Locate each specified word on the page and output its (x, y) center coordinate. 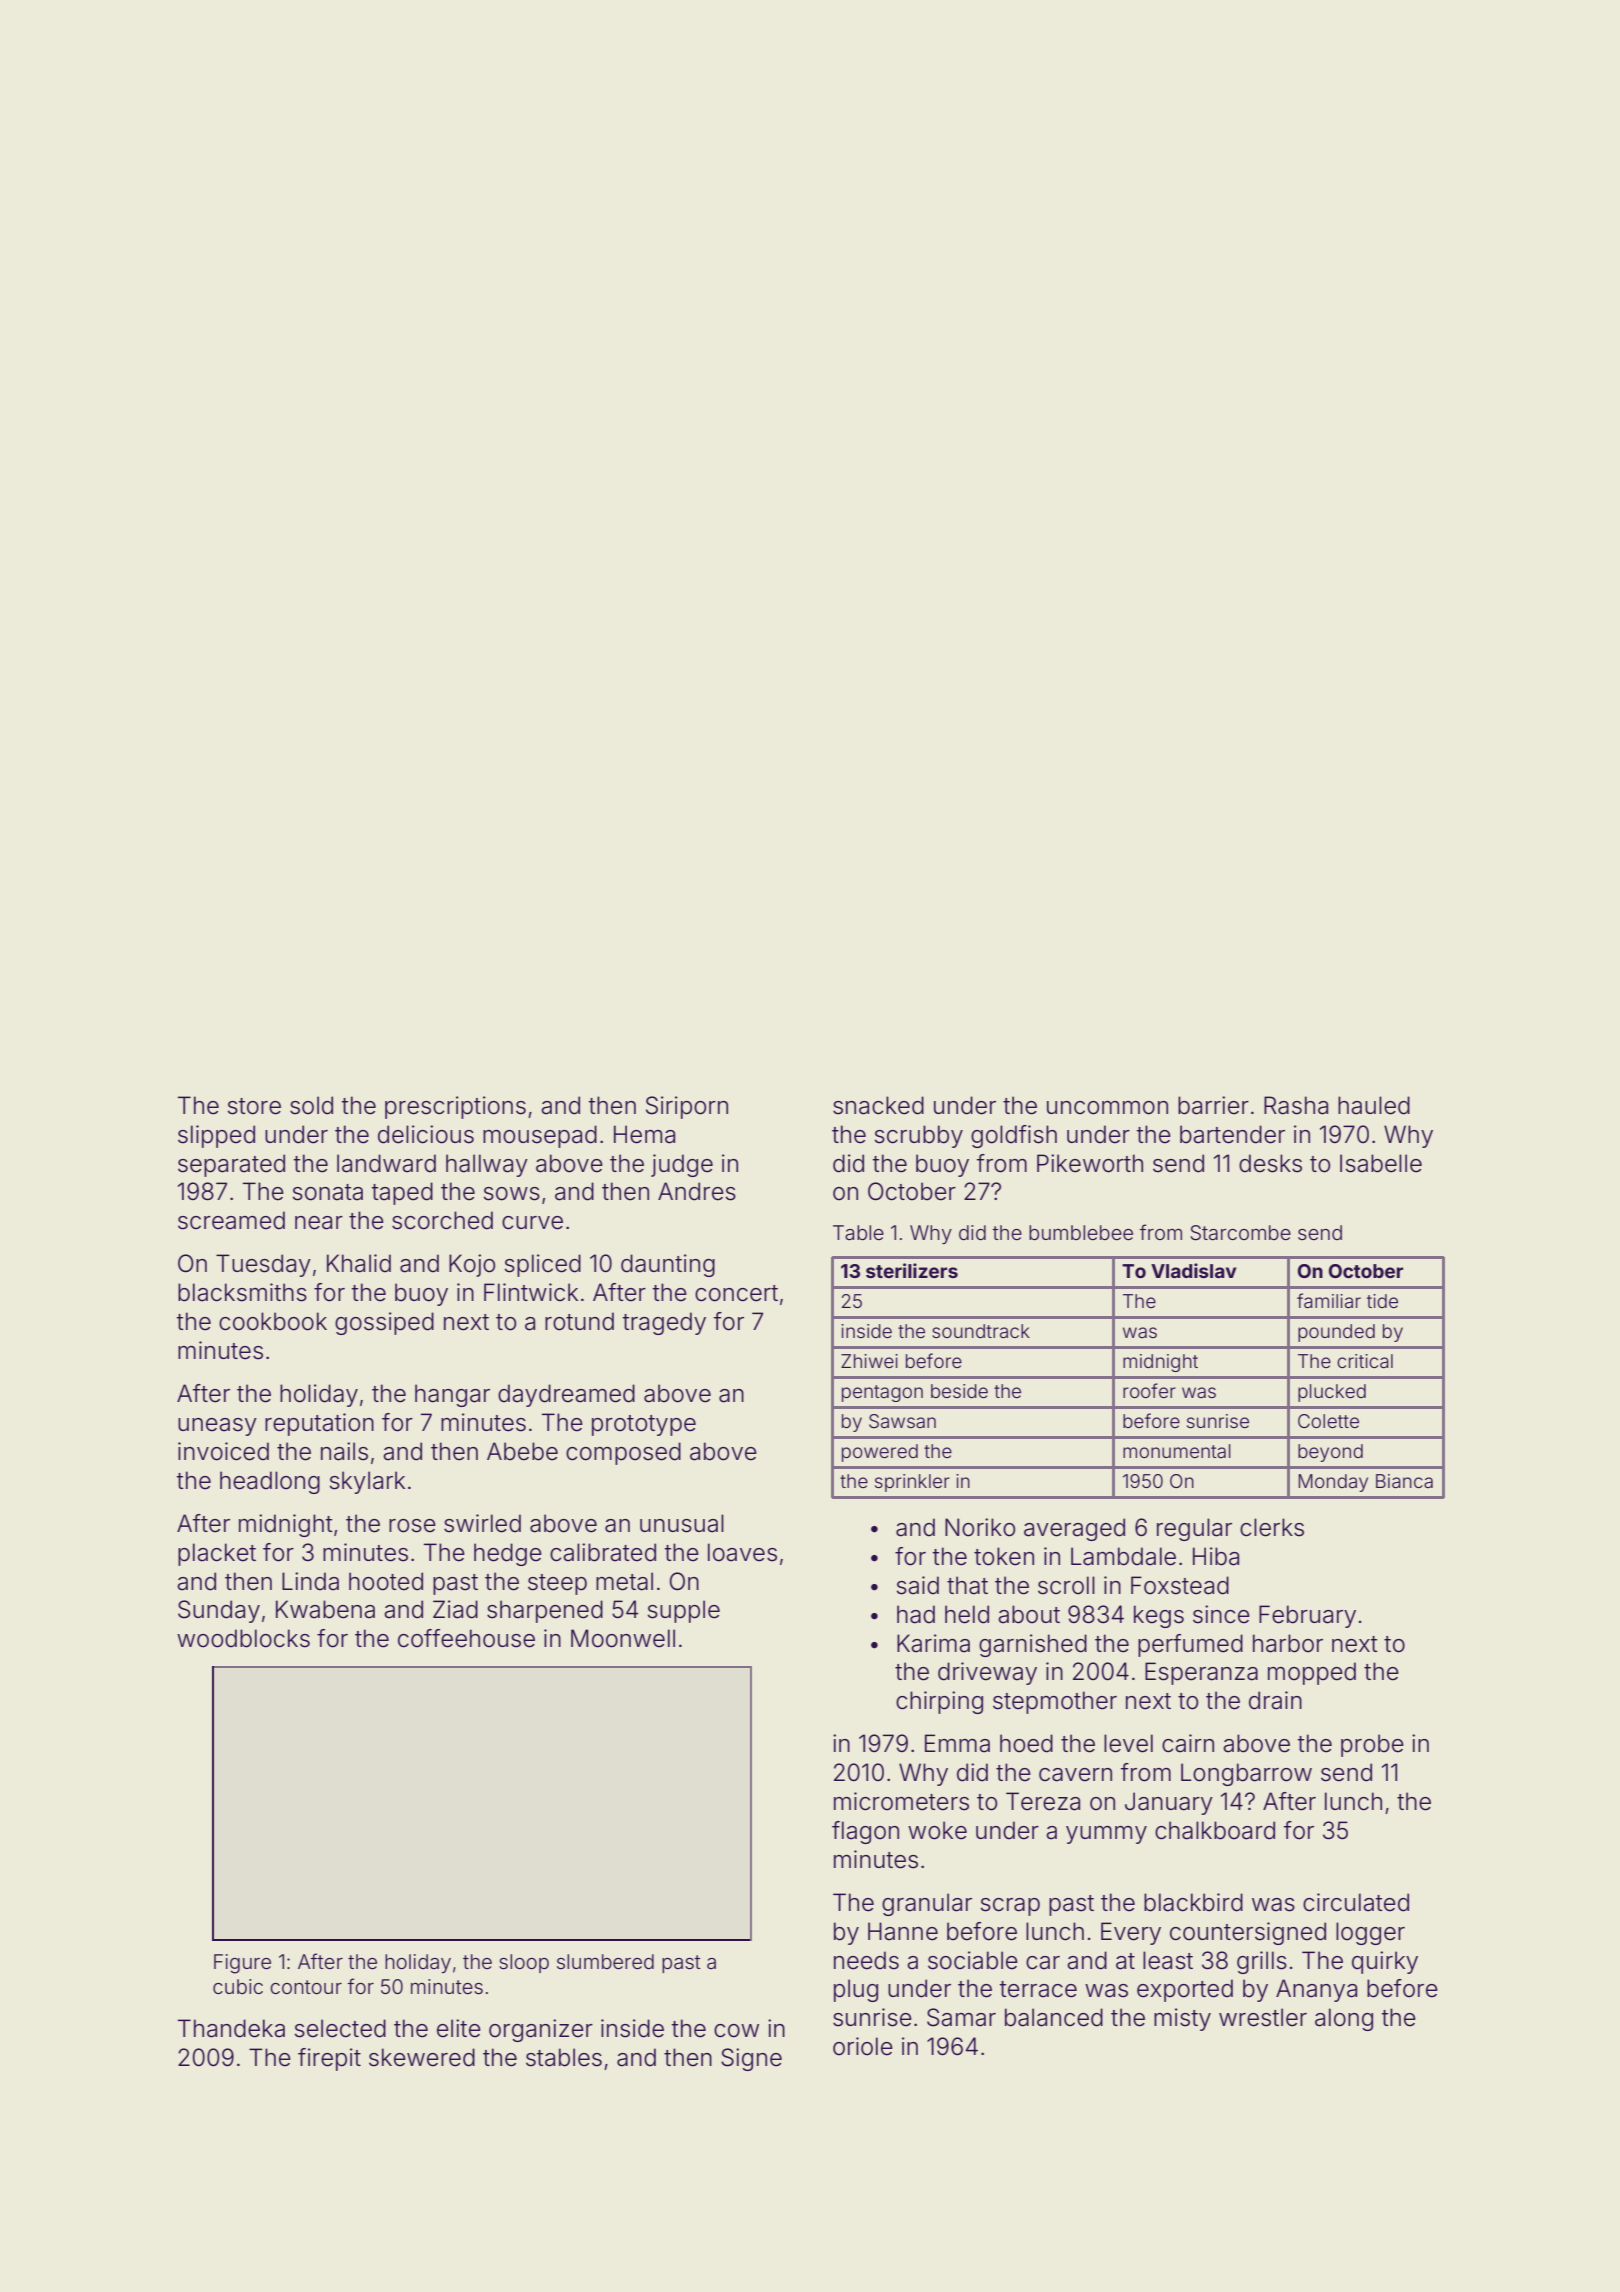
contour (306, 1987)
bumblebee (1081, 1232)
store (254, 1106)
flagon (865, 1832)
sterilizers (912, 1270)
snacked (878, 1105)
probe (1372, 1745)
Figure (242, 1964)
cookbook (273, 1321)
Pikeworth (1090, 1163)
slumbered (605, 1961)
